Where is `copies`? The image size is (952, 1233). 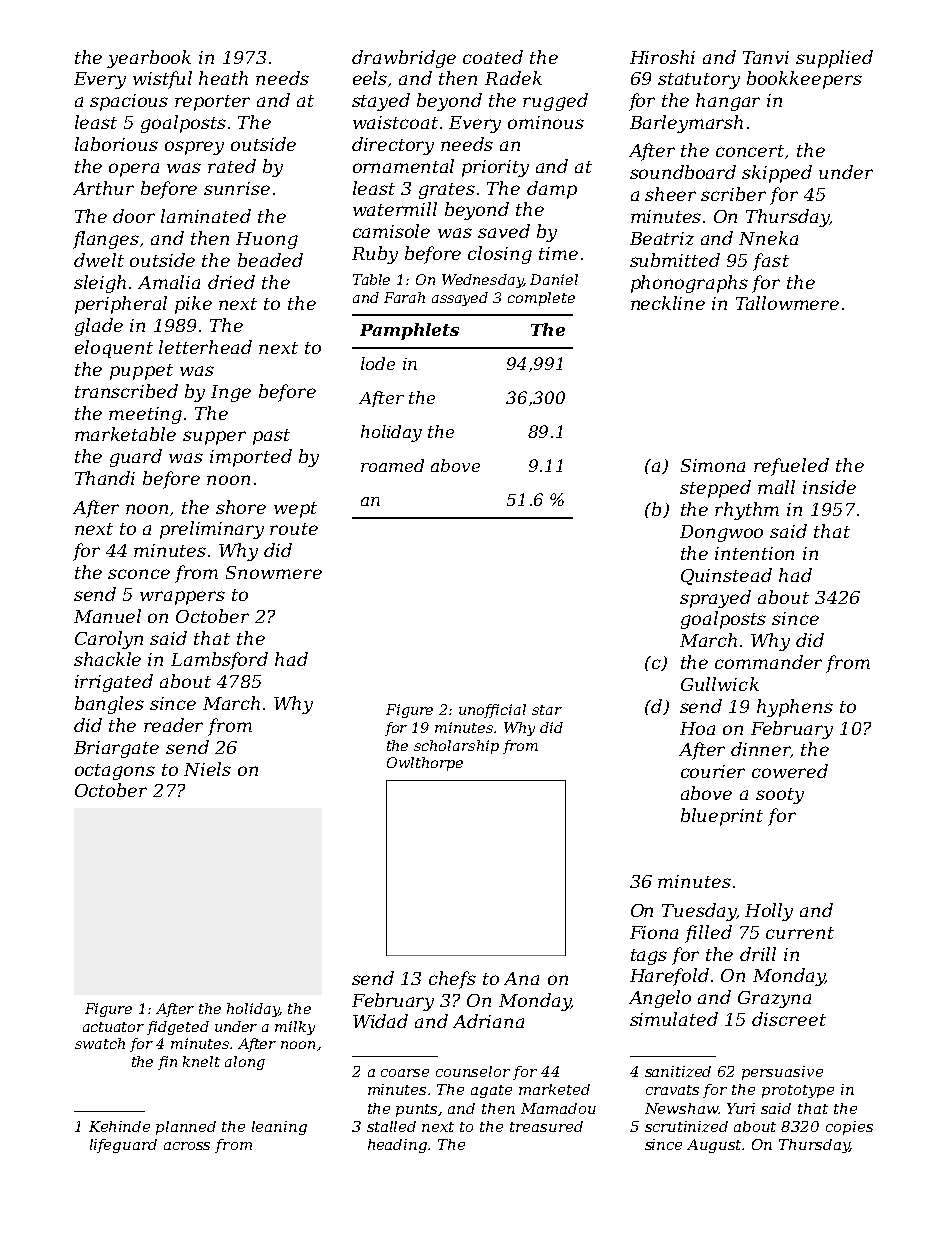 copies is located at coordinates (849, 1128).
